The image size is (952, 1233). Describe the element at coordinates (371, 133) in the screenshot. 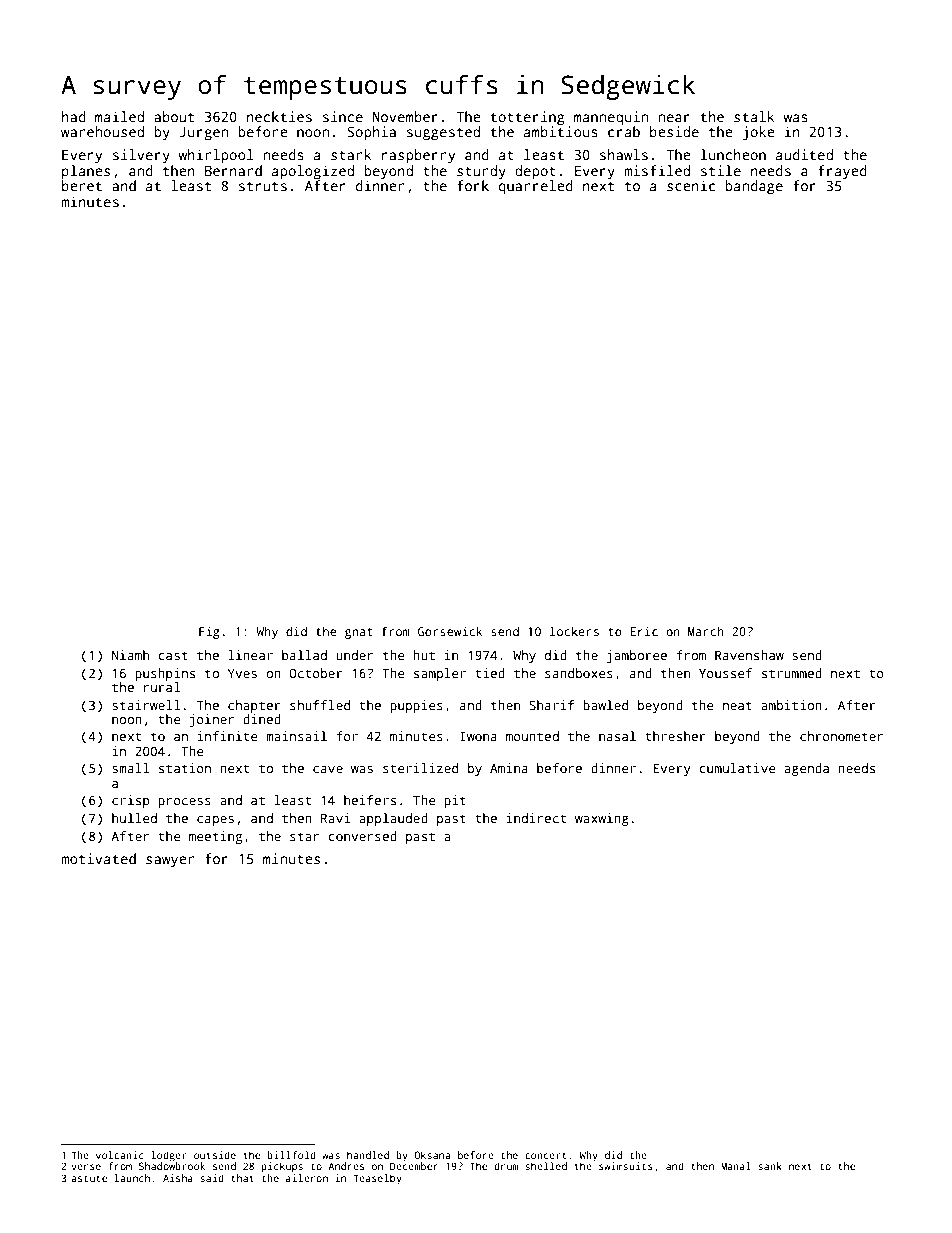

I see `Sophia` at that location.
